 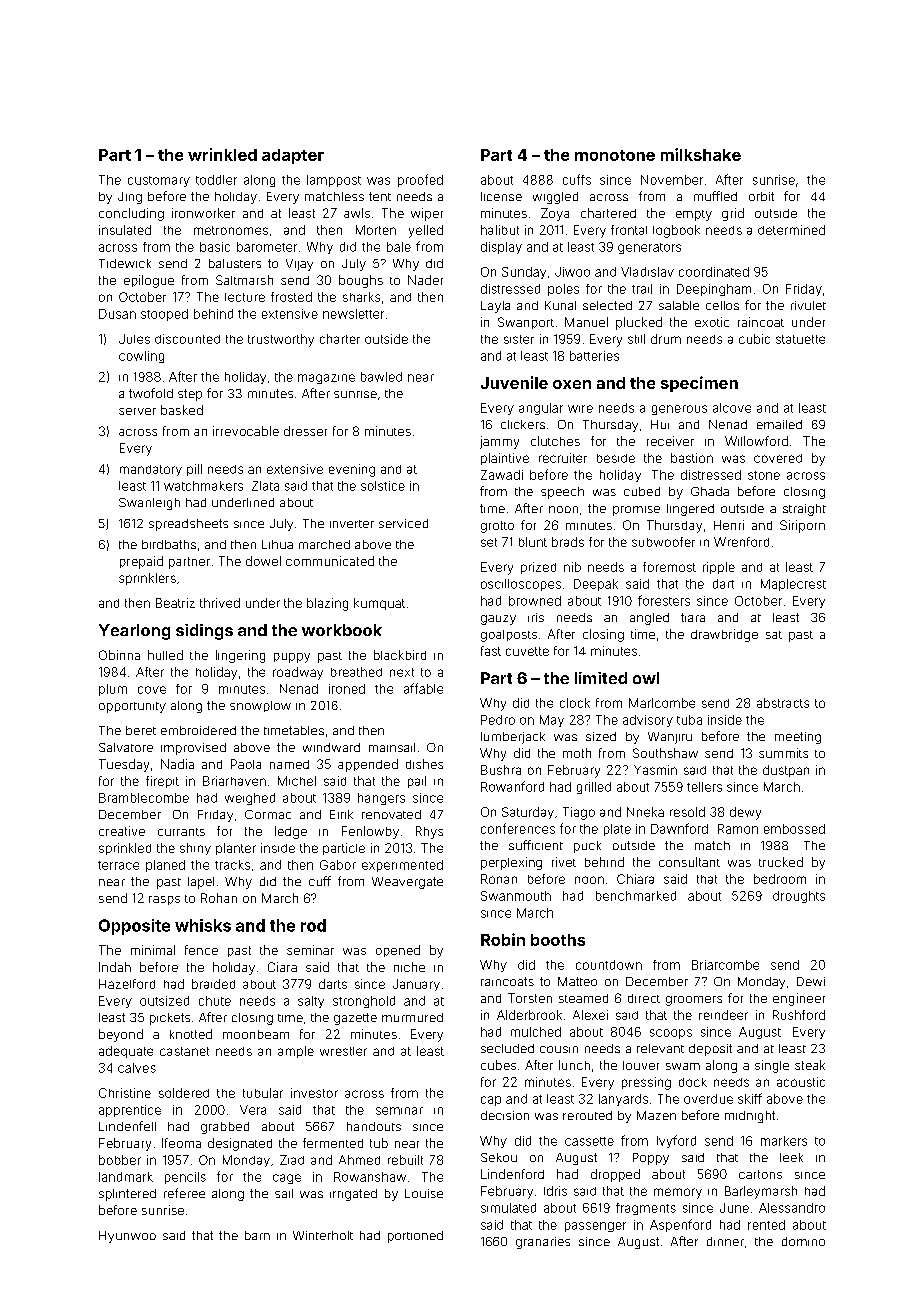 What do you see at coordinates (118, 865) in the screenshot?
I see `terrace` at bounding box center [118, 865].
